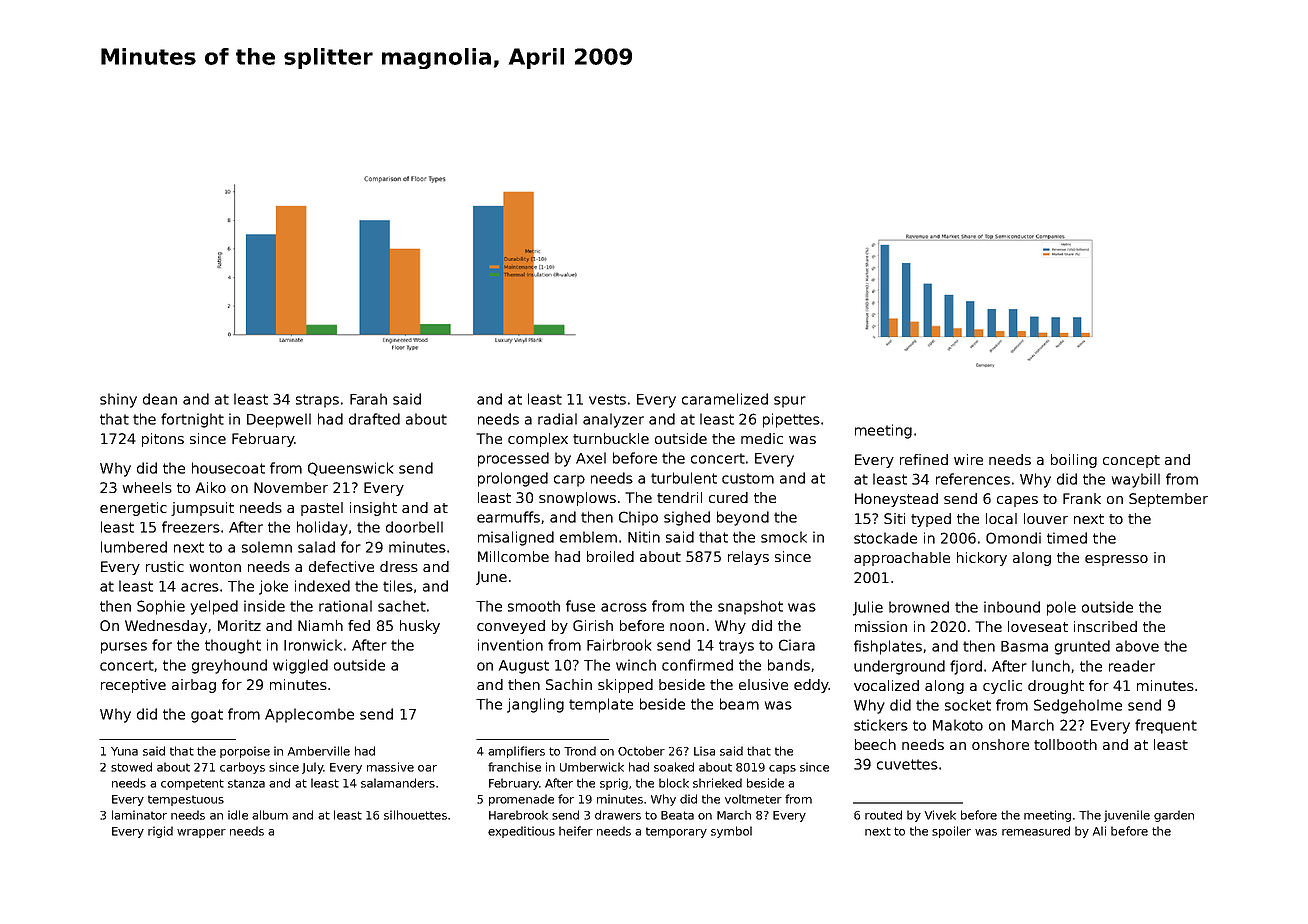 This screenshot has height=924, width=1308. What do you see at coordinates (588, 537) in the screenshot?
I see `emblem` at bounding box center [588, 537].
